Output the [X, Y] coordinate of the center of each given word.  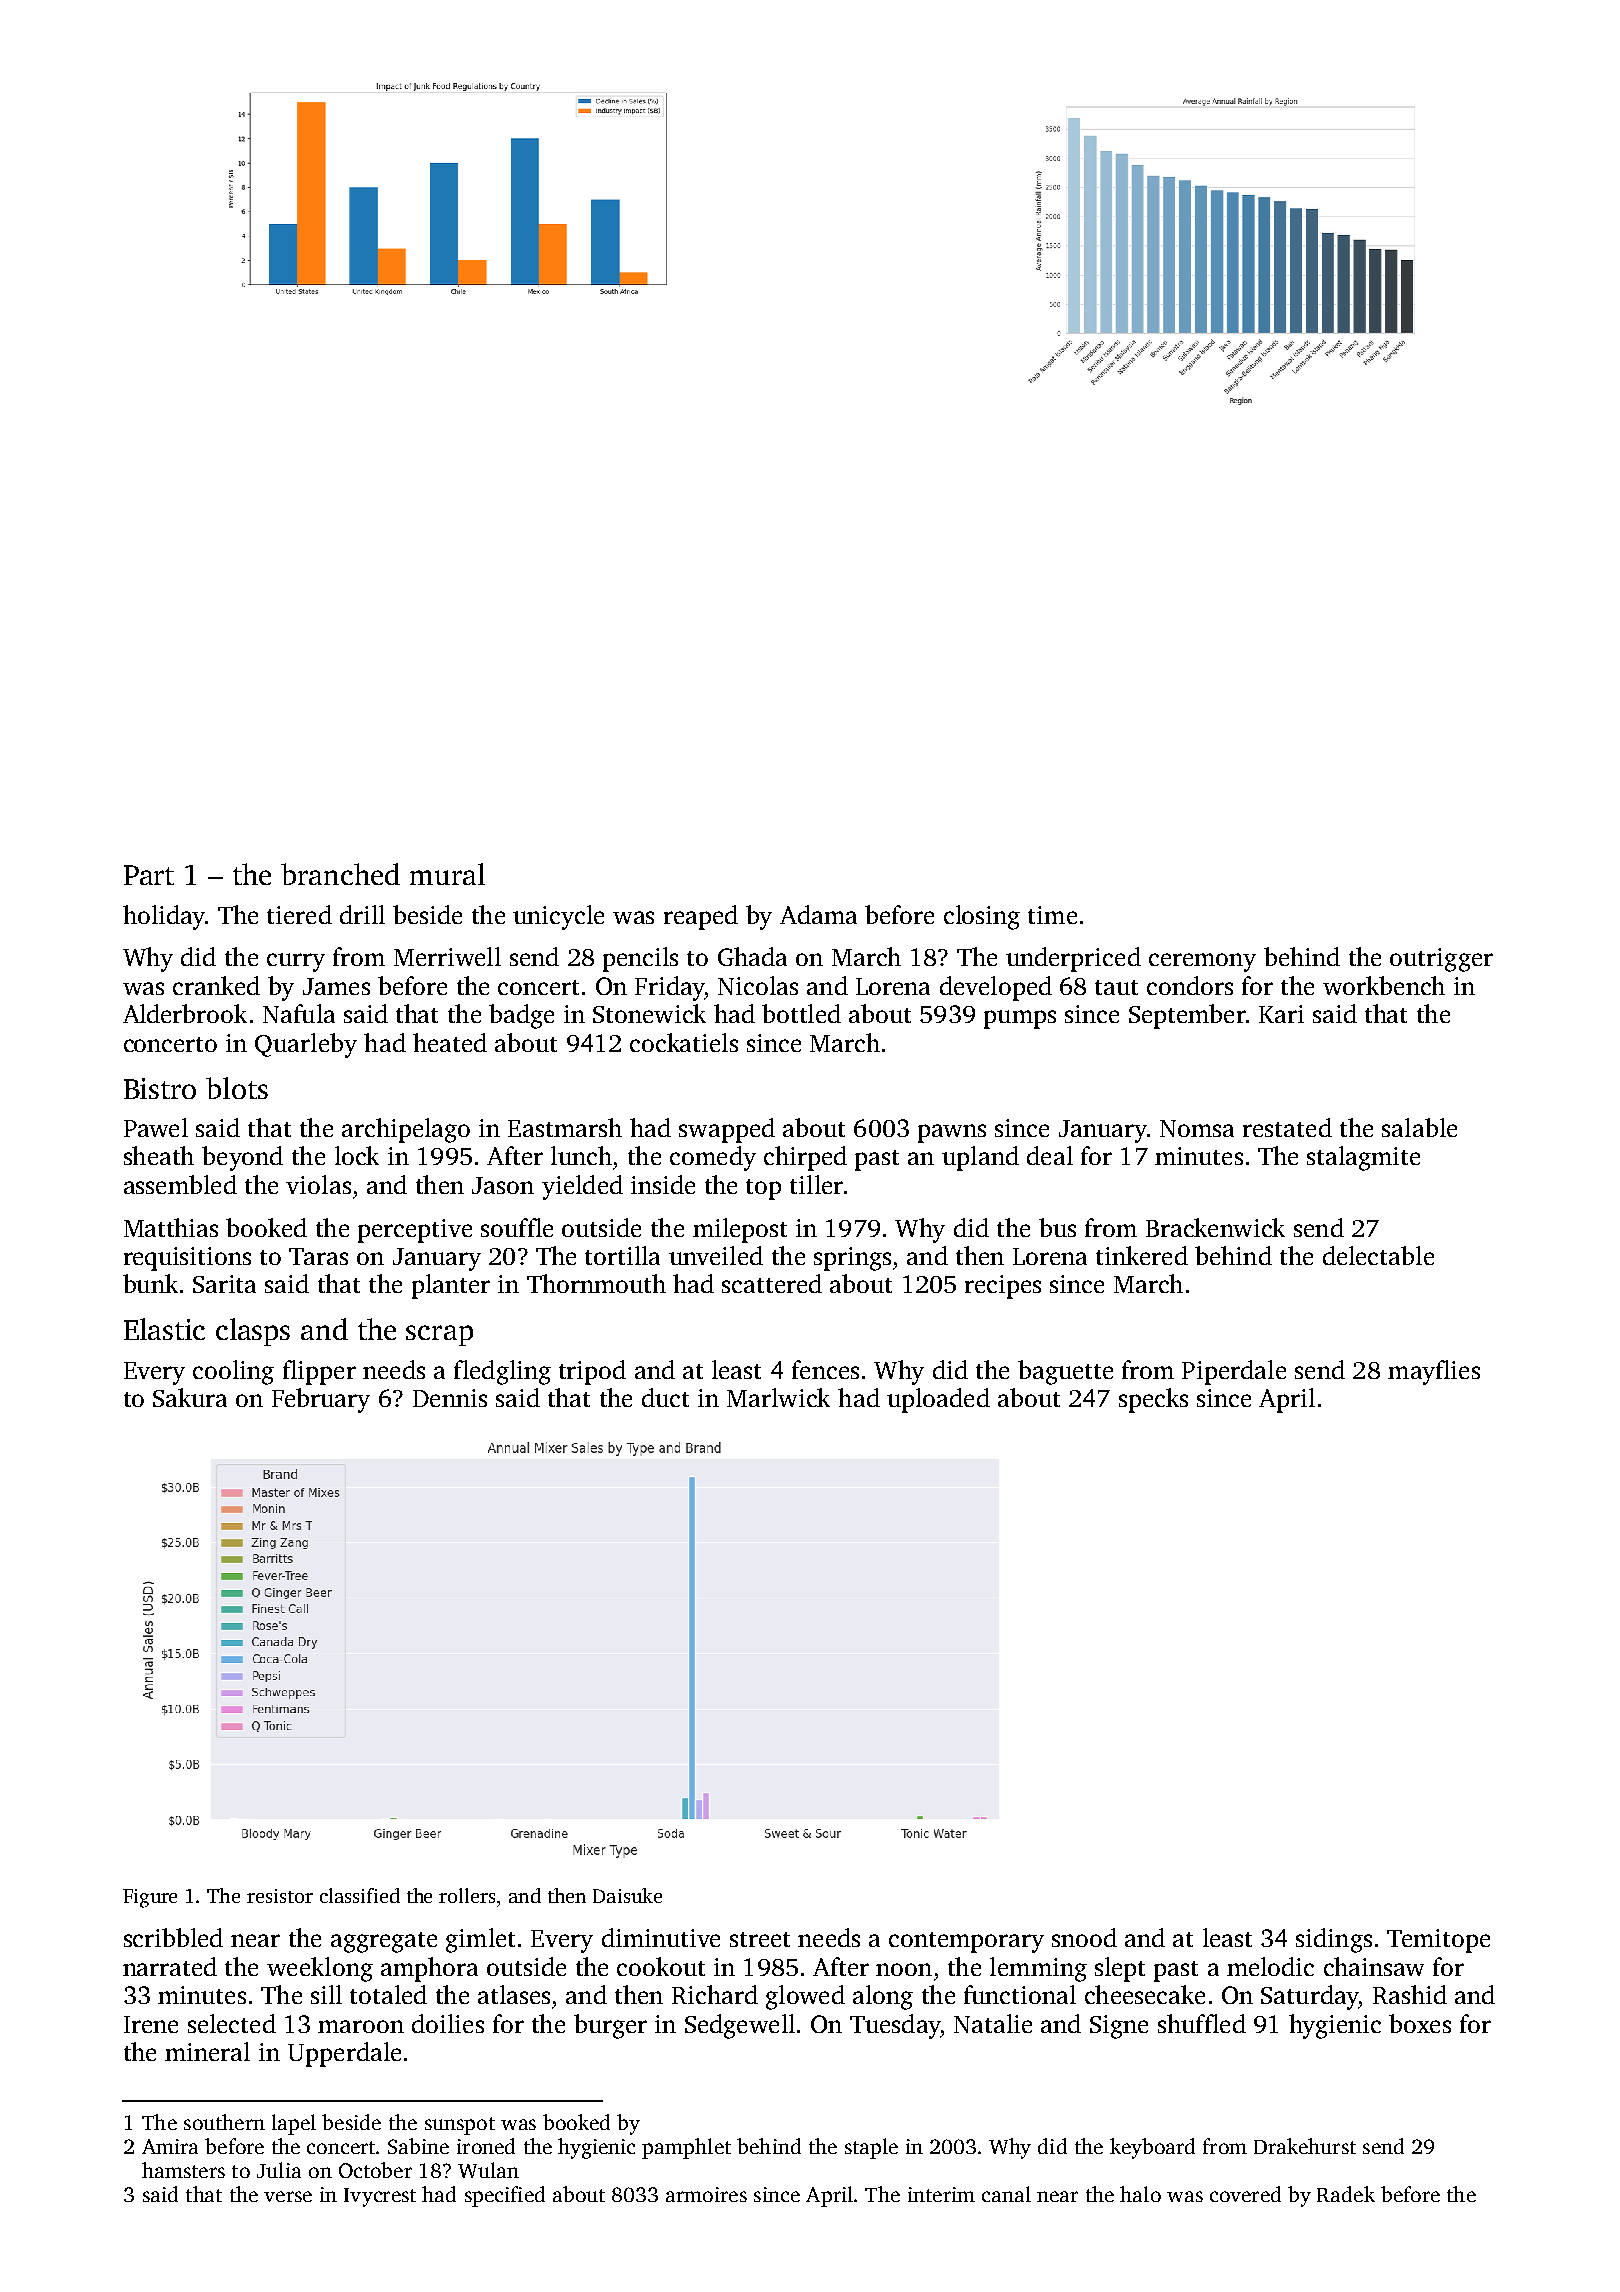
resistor [280, 1896]
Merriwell [447, 956]
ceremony [1202, 962]
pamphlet [686, 2148]
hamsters [183, 2170]
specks [1153, 1400]
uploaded [938, 1400]
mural [447, 874]
